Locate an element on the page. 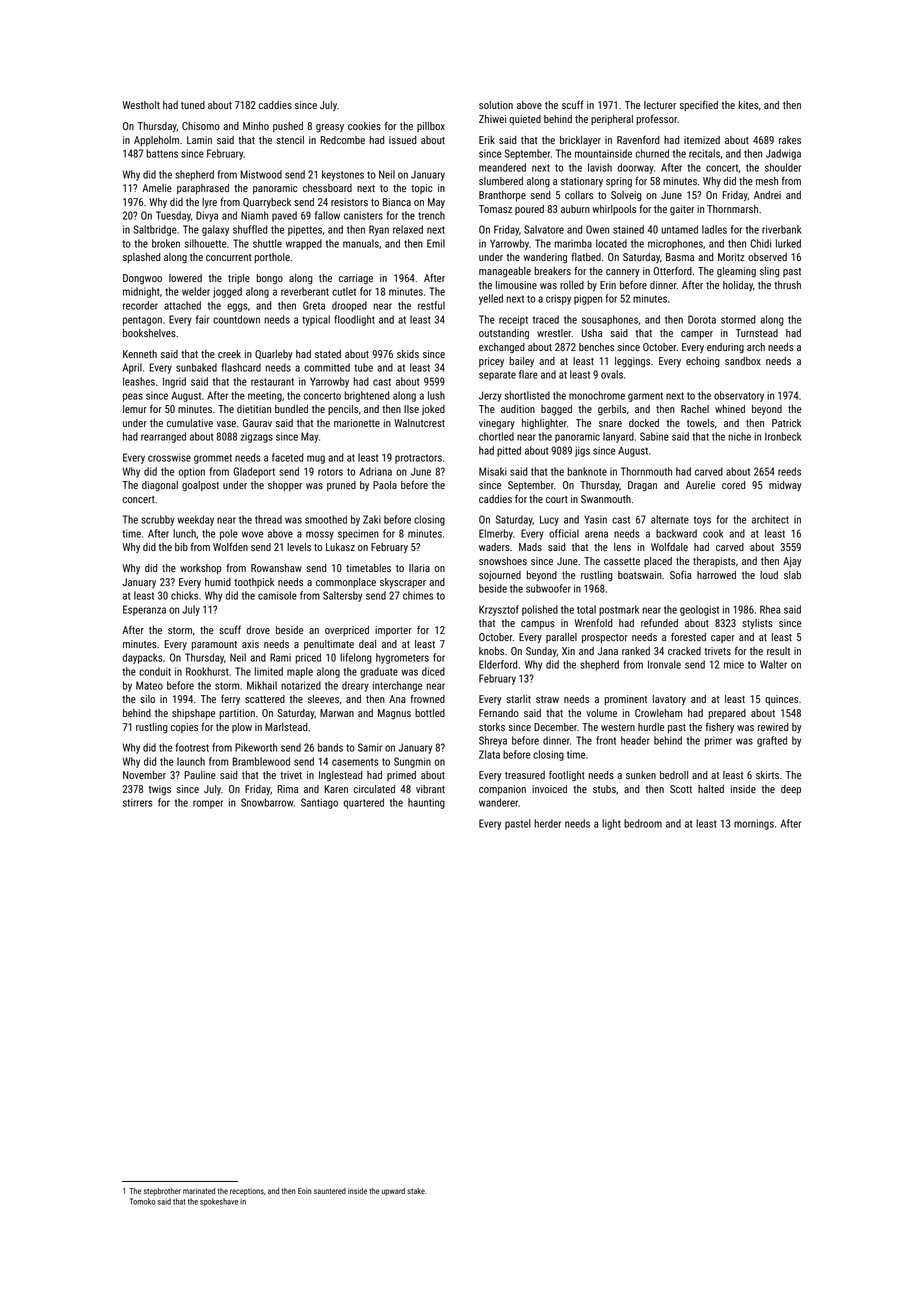 The image size is (924, 1308). herder is located at coordinates (547, 823).
